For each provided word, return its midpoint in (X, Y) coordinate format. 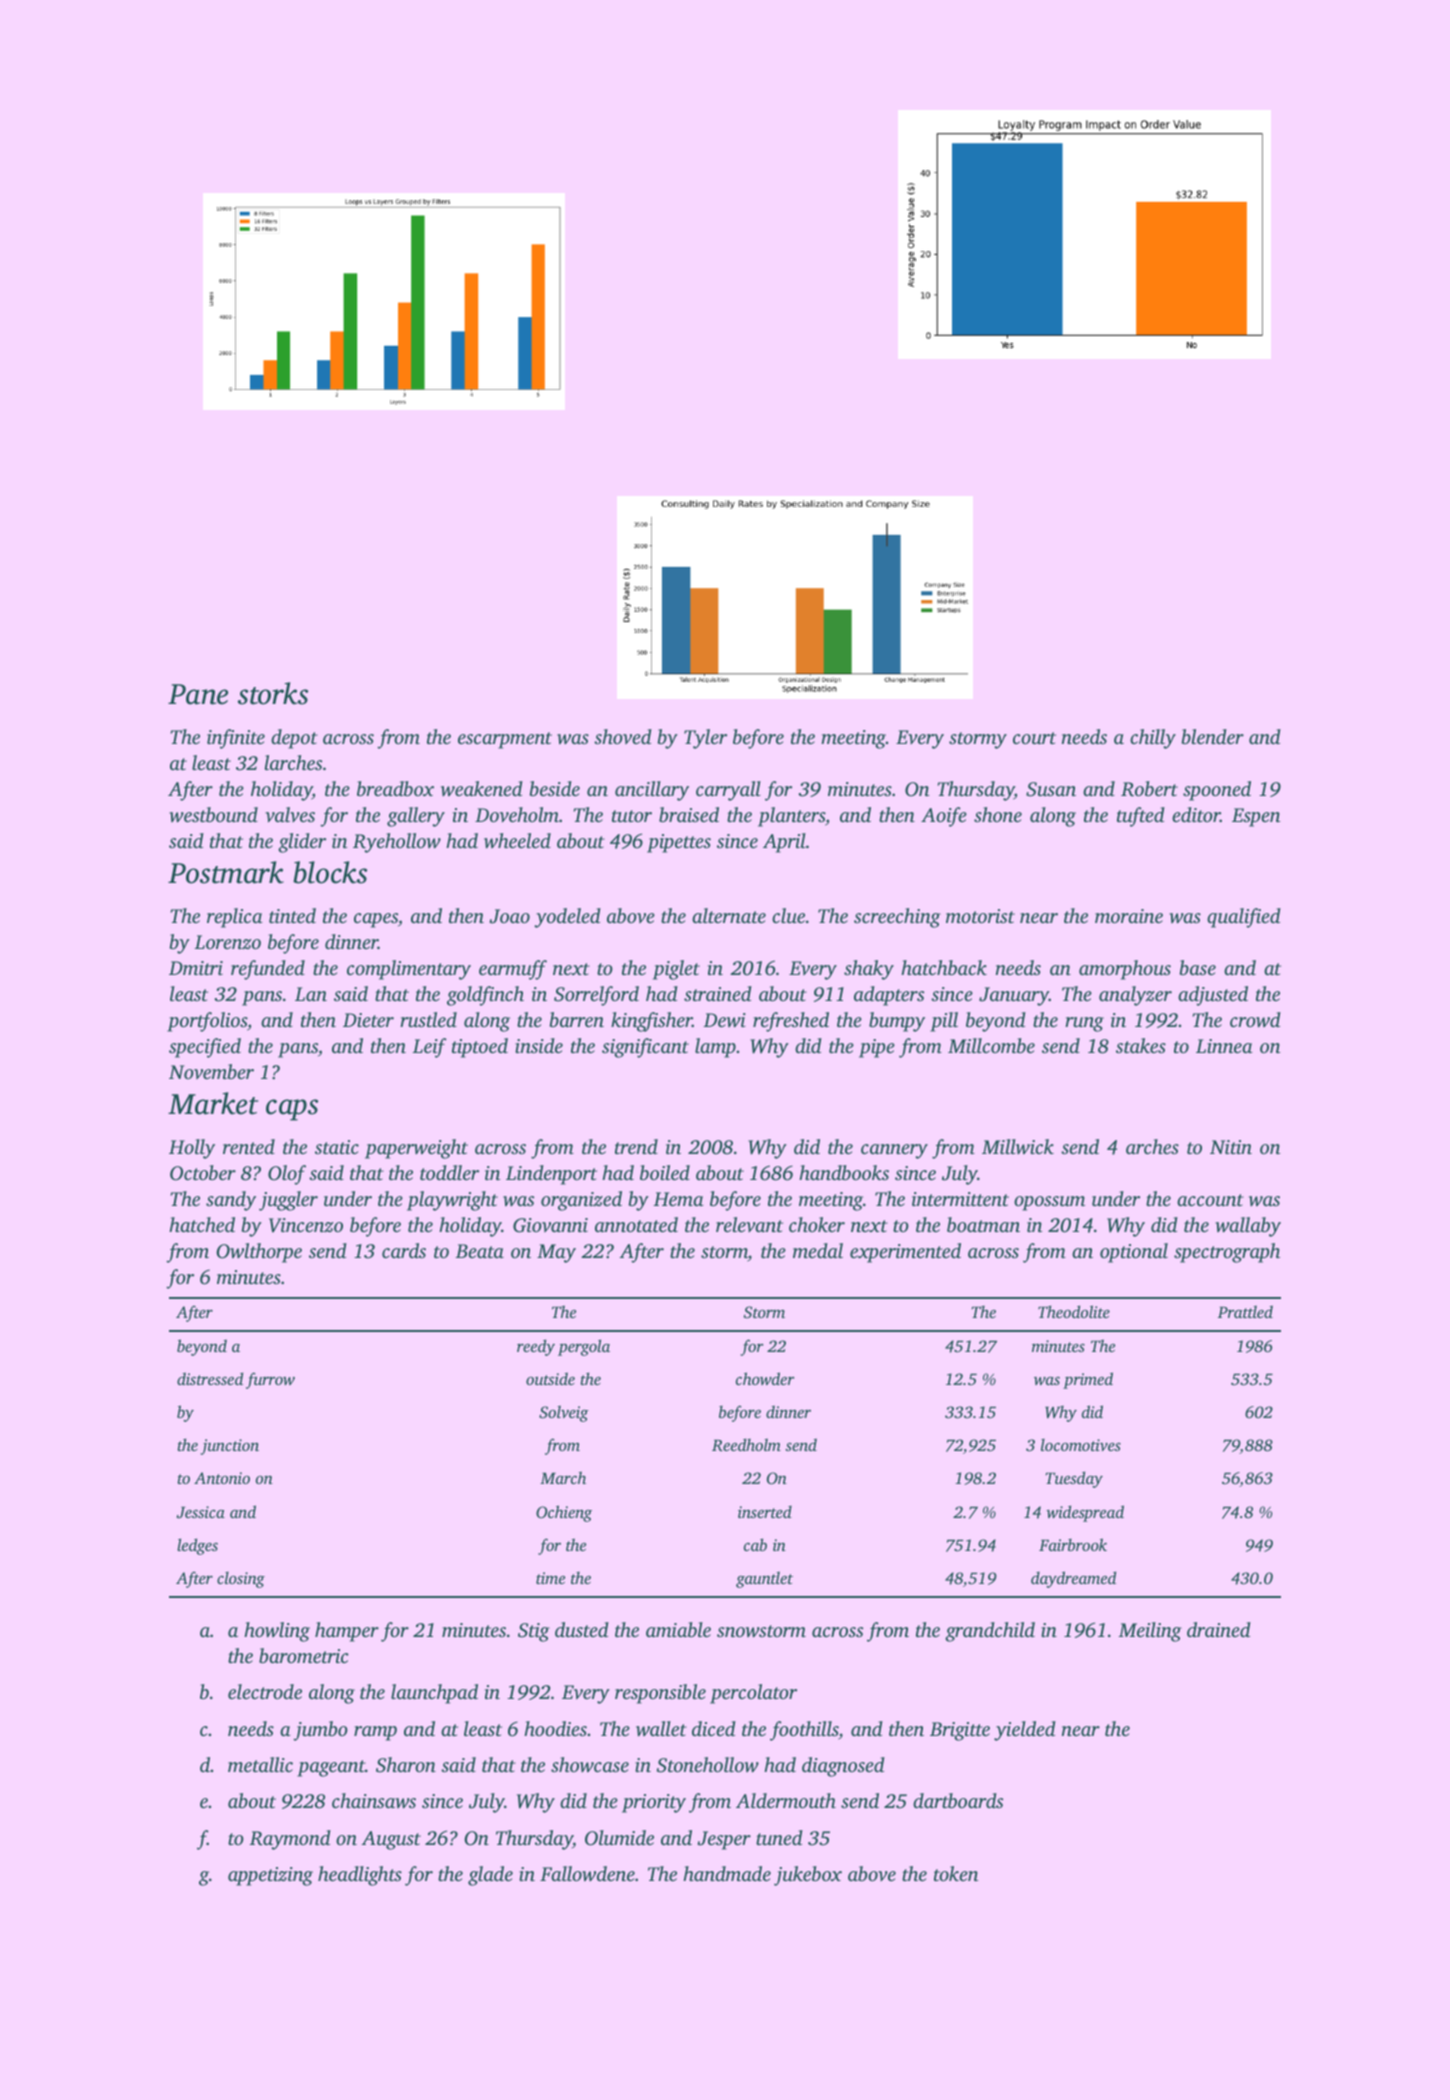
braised (689, 814)
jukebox (808, 1876)
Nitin (1231, 1147)
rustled (428, 1019)
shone (998, 814)
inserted (765, 1512)
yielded (1025, 1731)
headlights (360, 1876)
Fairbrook (1073, 1544)
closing (241, 1580)
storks (273, 693)
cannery (894, 1151)
